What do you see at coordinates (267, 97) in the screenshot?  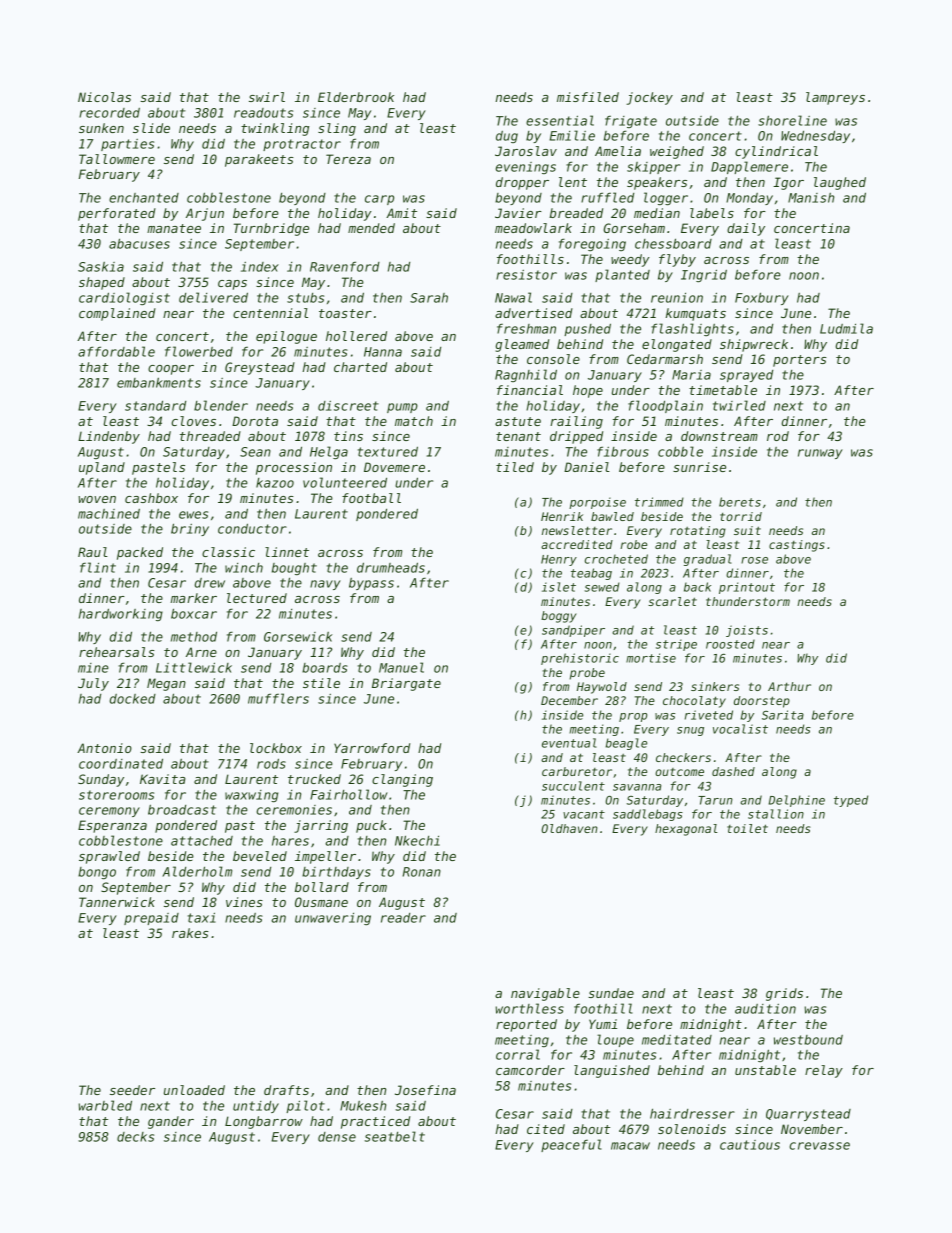 I see `swirl` at bounding box center [267, 97].
